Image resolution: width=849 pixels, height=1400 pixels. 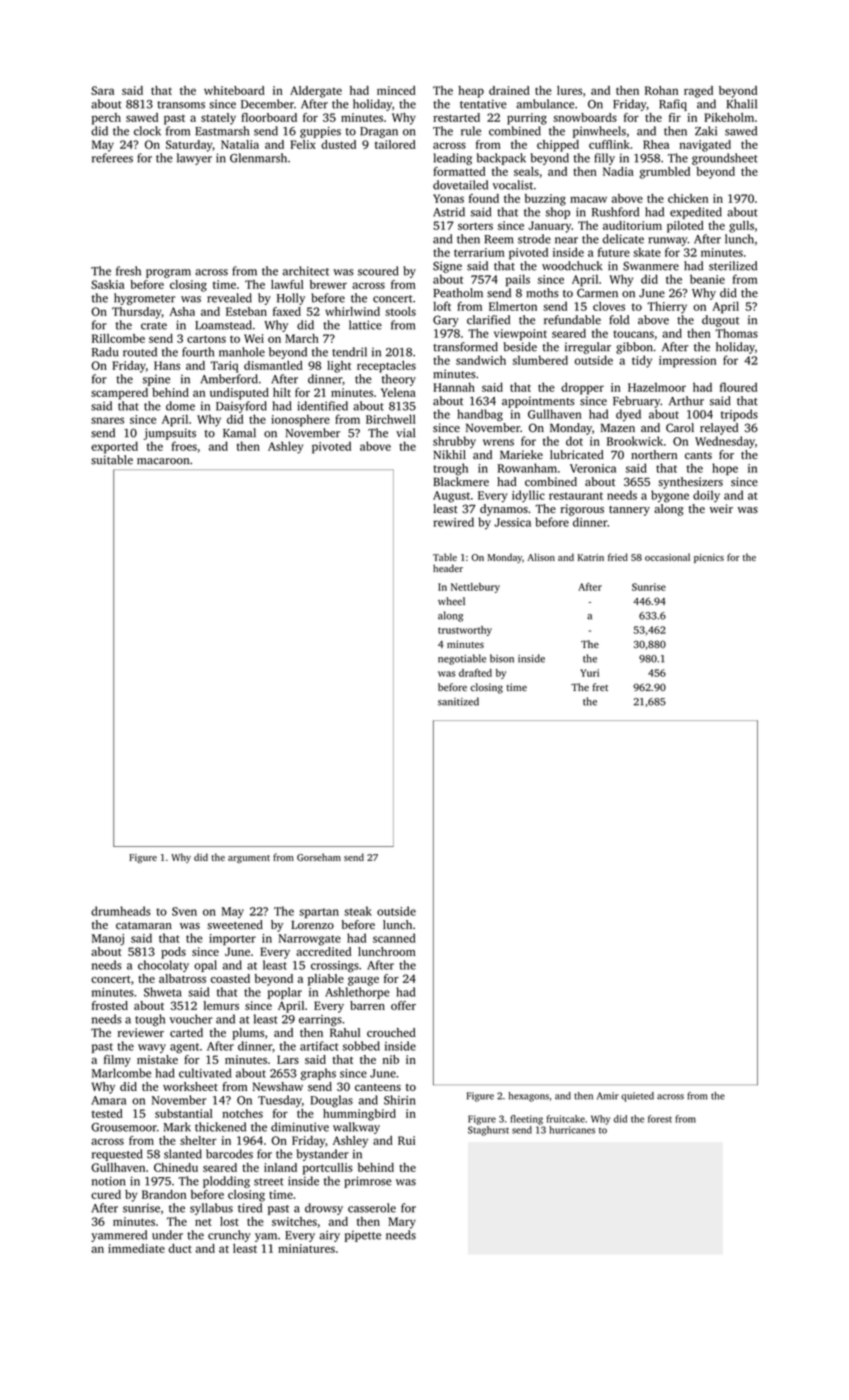 I want to click on sanitized, so click(x=458, y=701).
